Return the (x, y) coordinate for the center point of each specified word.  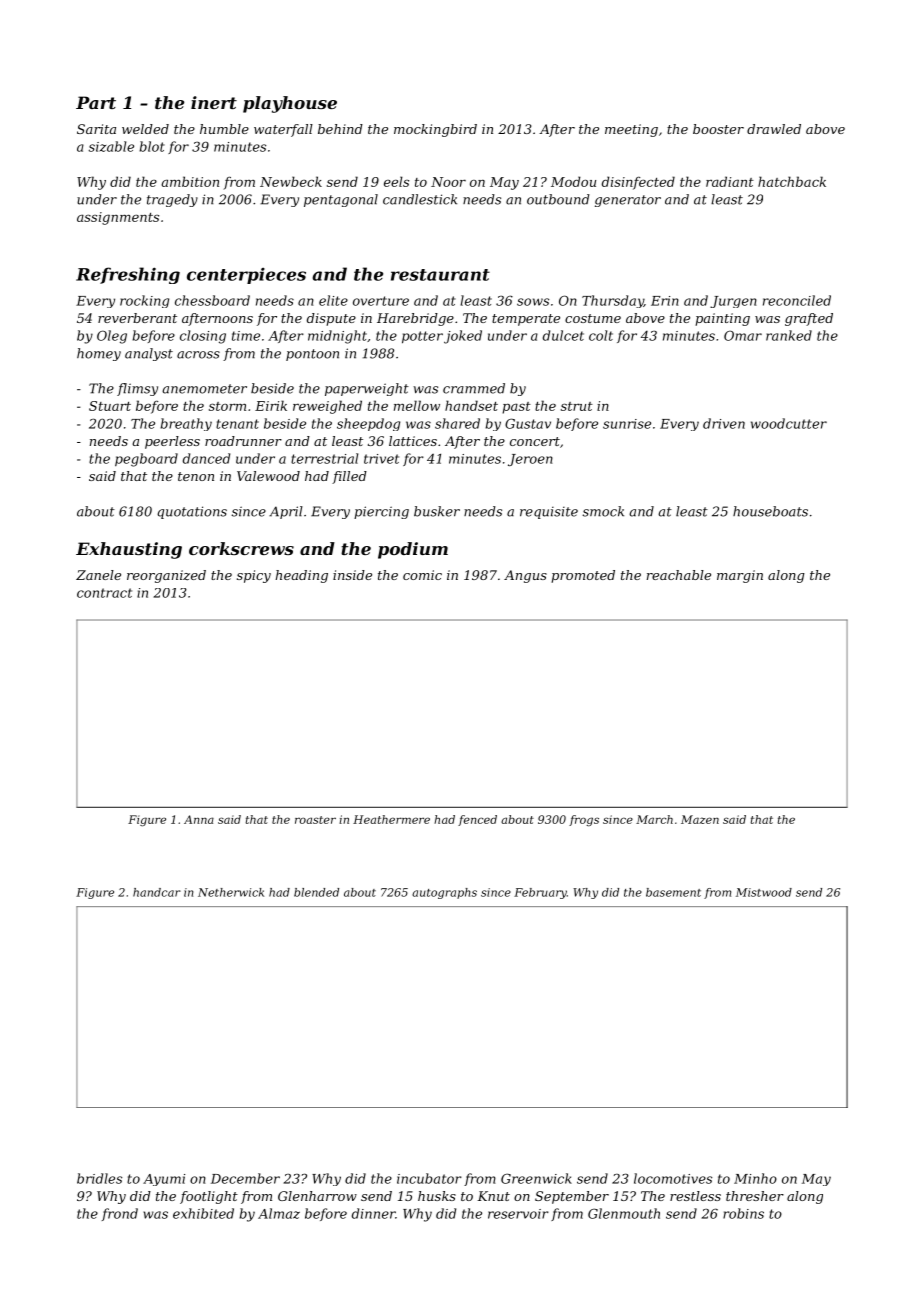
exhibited (203, 1213)
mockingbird (435, 130)
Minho (755, 1178)
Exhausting (129, 550)
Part (96, 102)
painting (722, 319)
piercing (381, 512)
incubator (429, 1178)
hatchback (792, 181)
